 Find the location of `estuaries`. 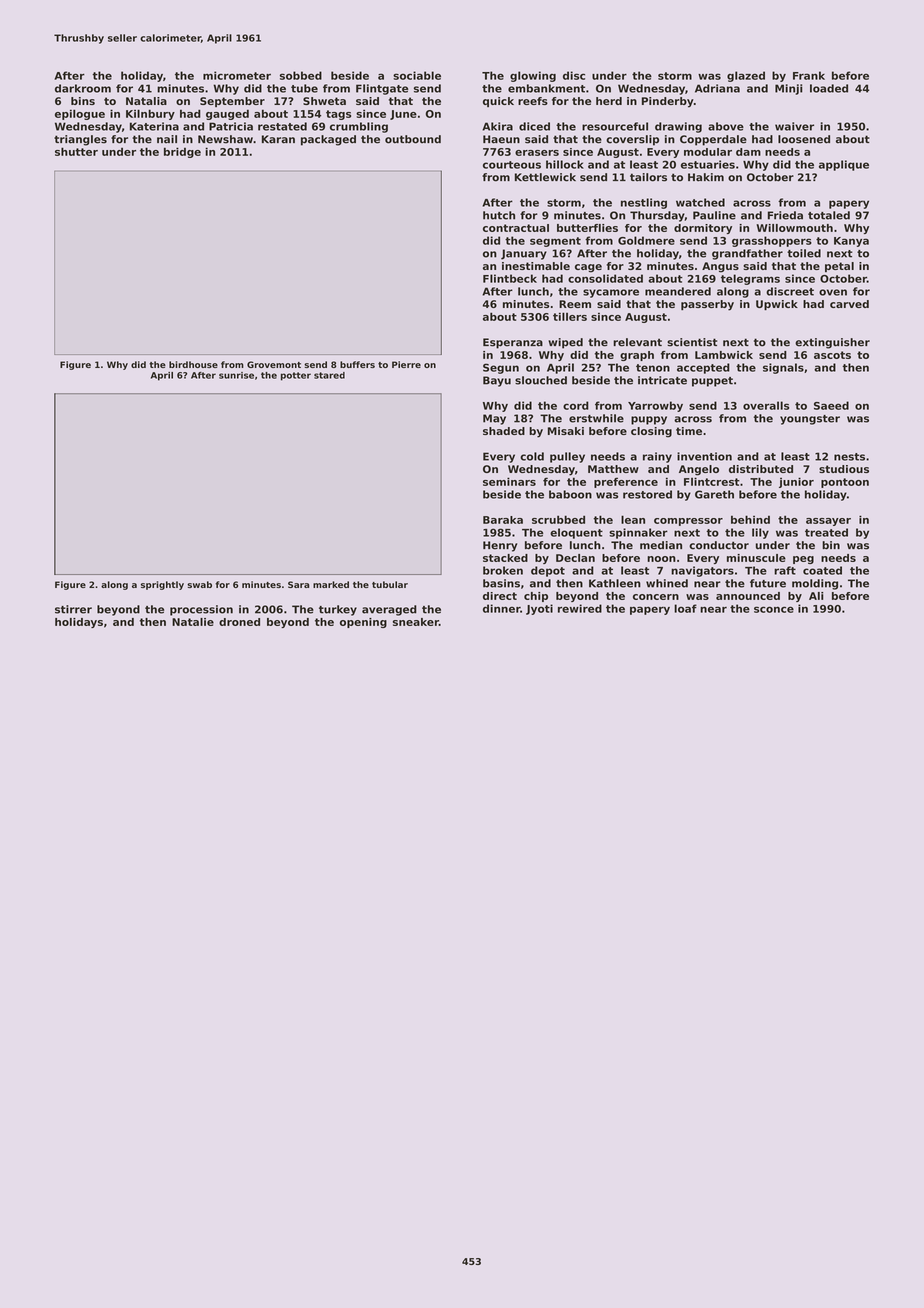

estuaries is located at coordinates (708, 164).
